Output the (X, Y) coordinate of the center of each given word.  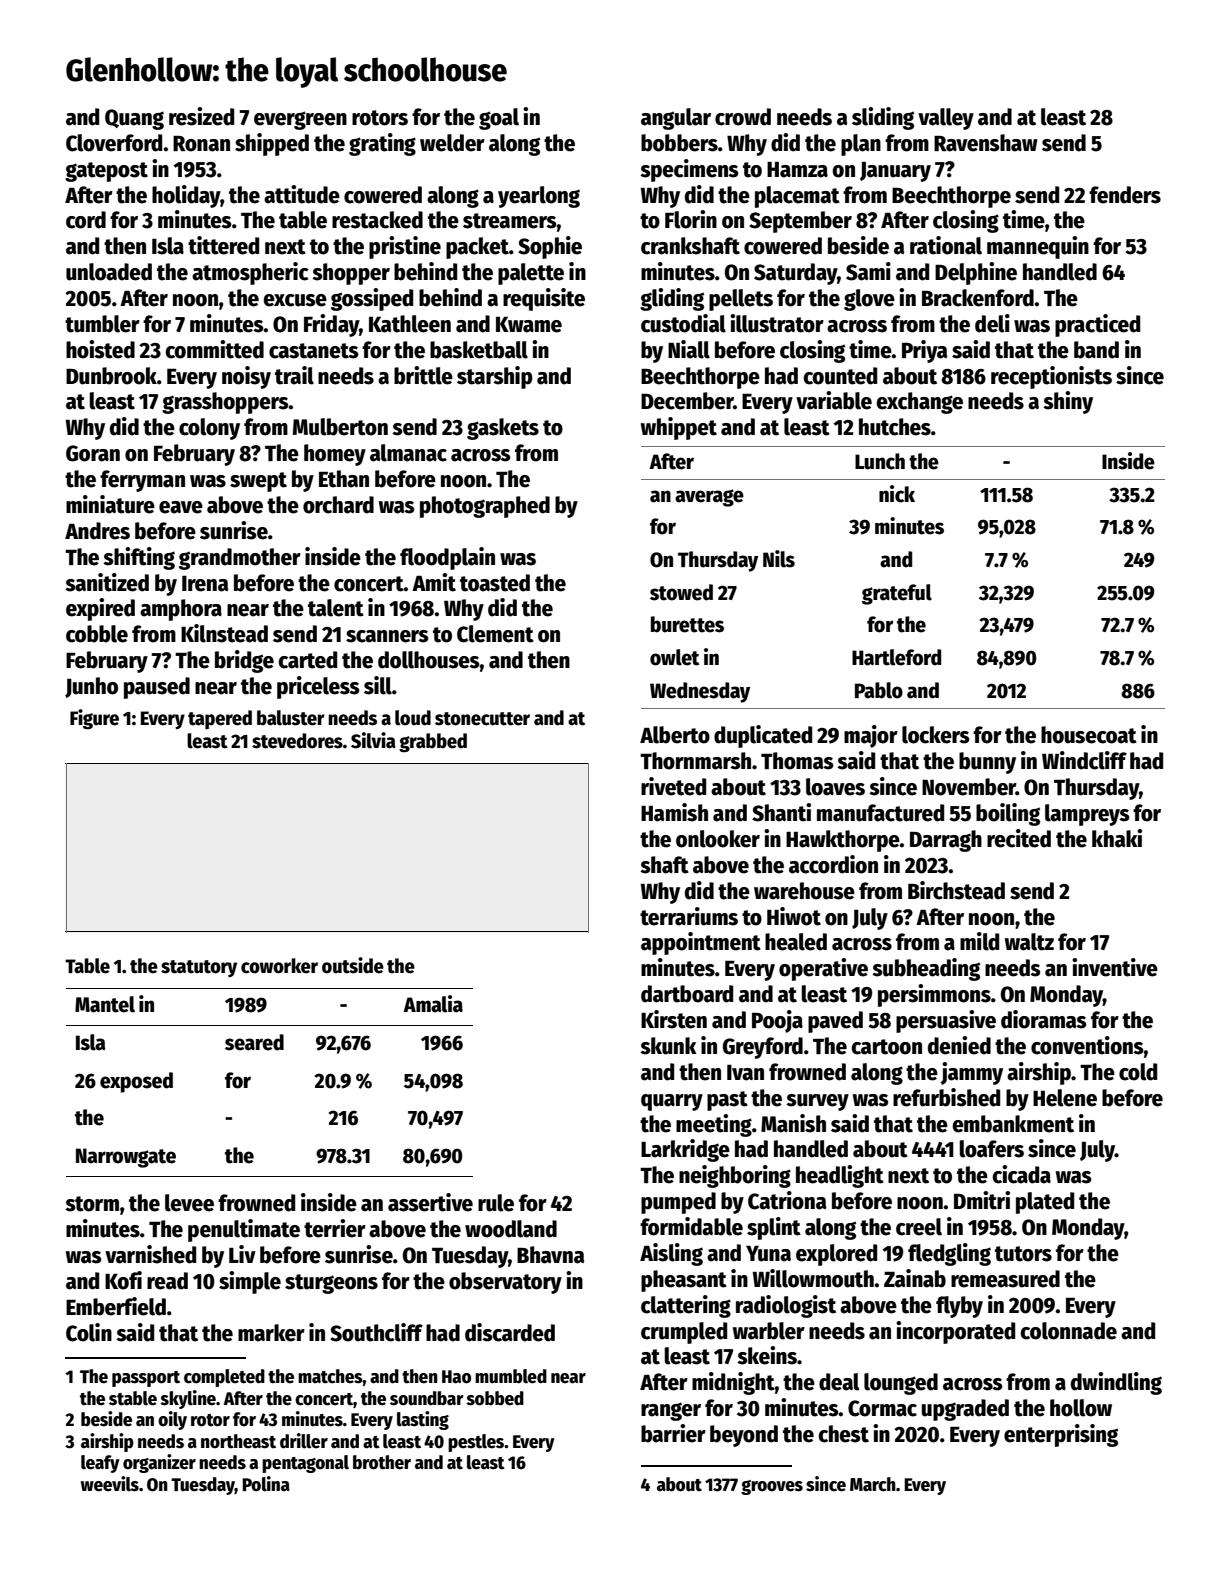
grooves (772, 1487)
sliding (883, 118)
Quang (134, 119)
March (873, 1484)
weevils (110, 1484)
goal (499, 119)
